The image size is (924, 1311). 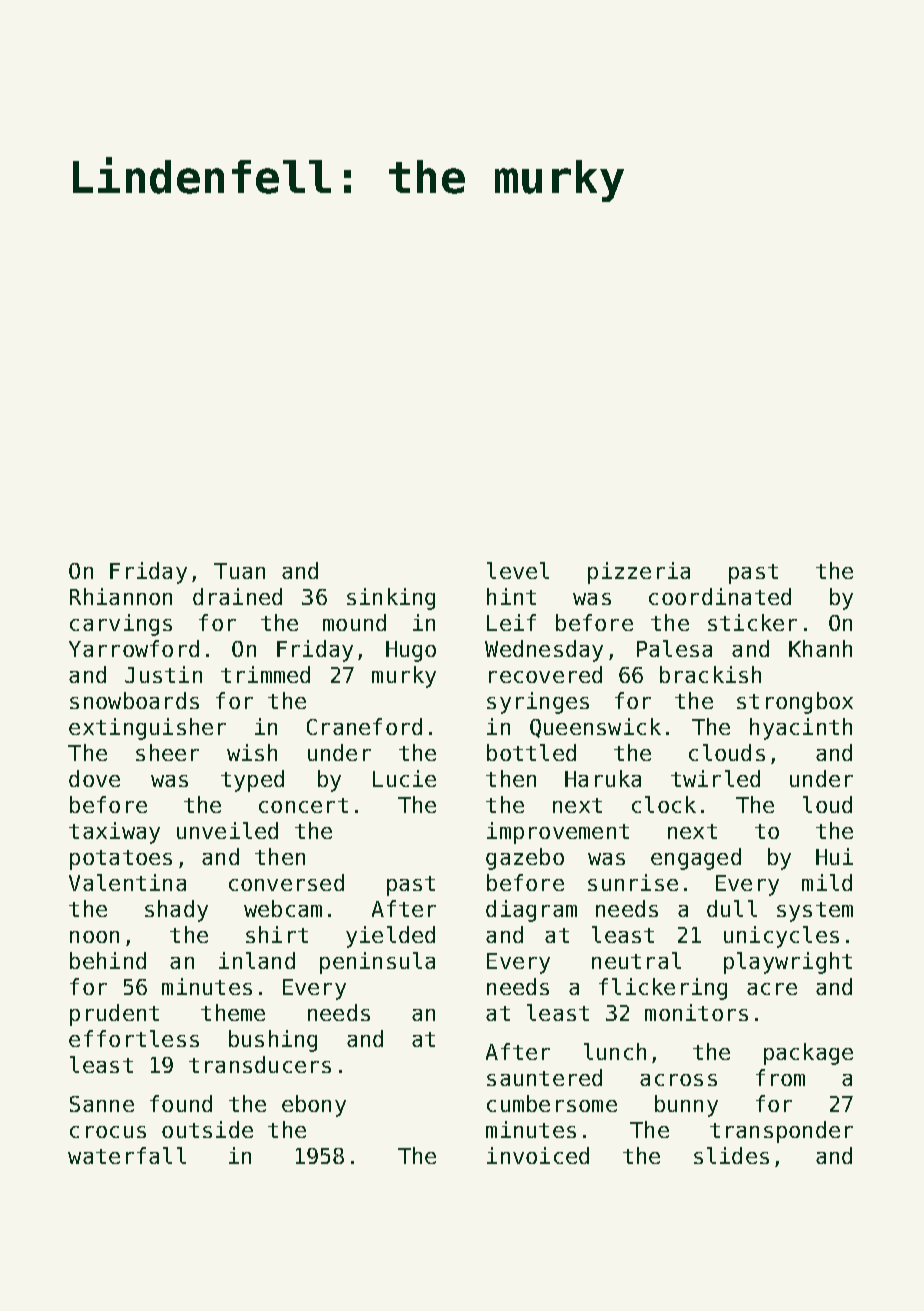 I want to click on outside, so click(x=207, y=1129).
